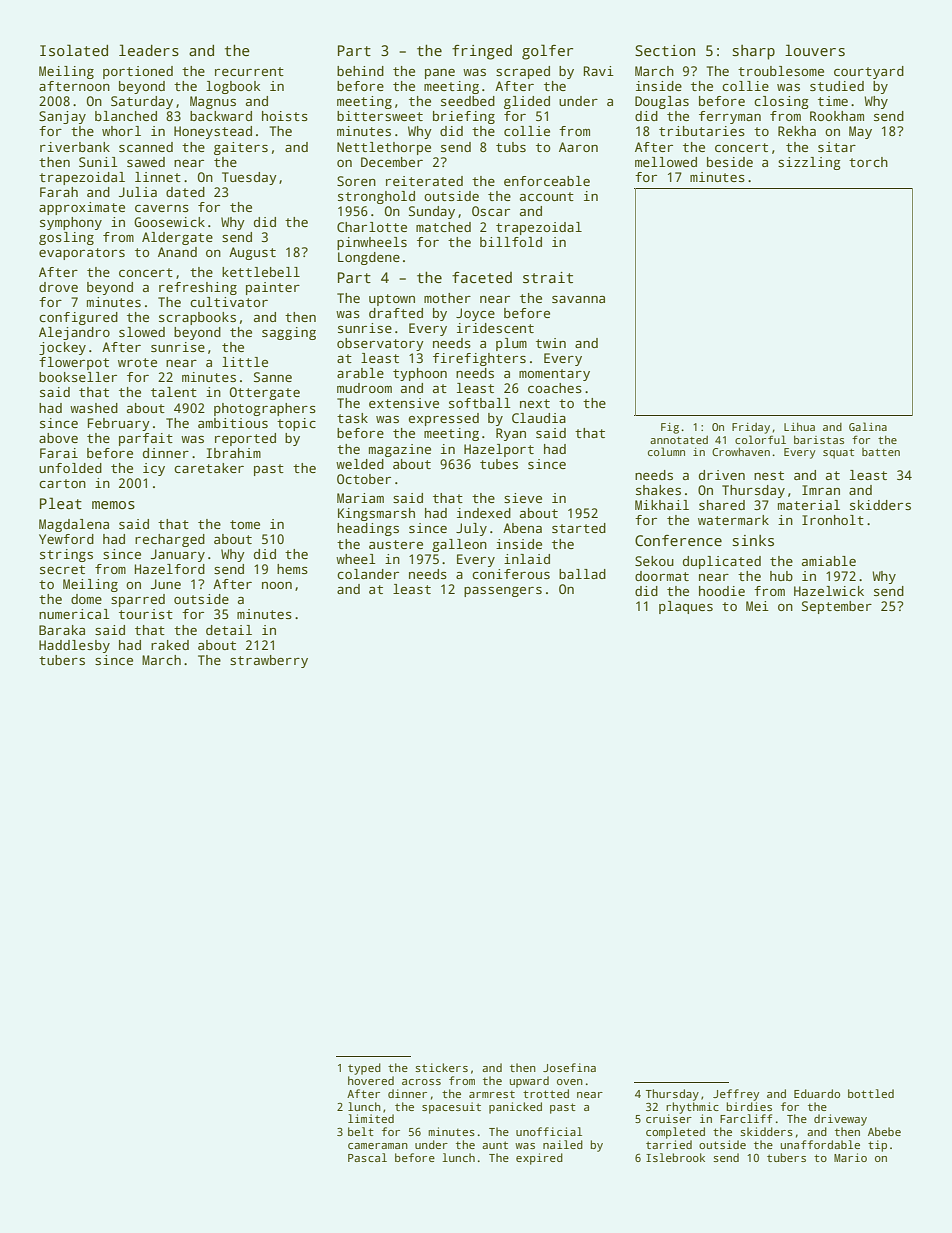 This document has width=952, height=1233. What do you see at coordinates (884, 1131) in the document?
I see `Abebe` at bounding box center [884, 1131].
